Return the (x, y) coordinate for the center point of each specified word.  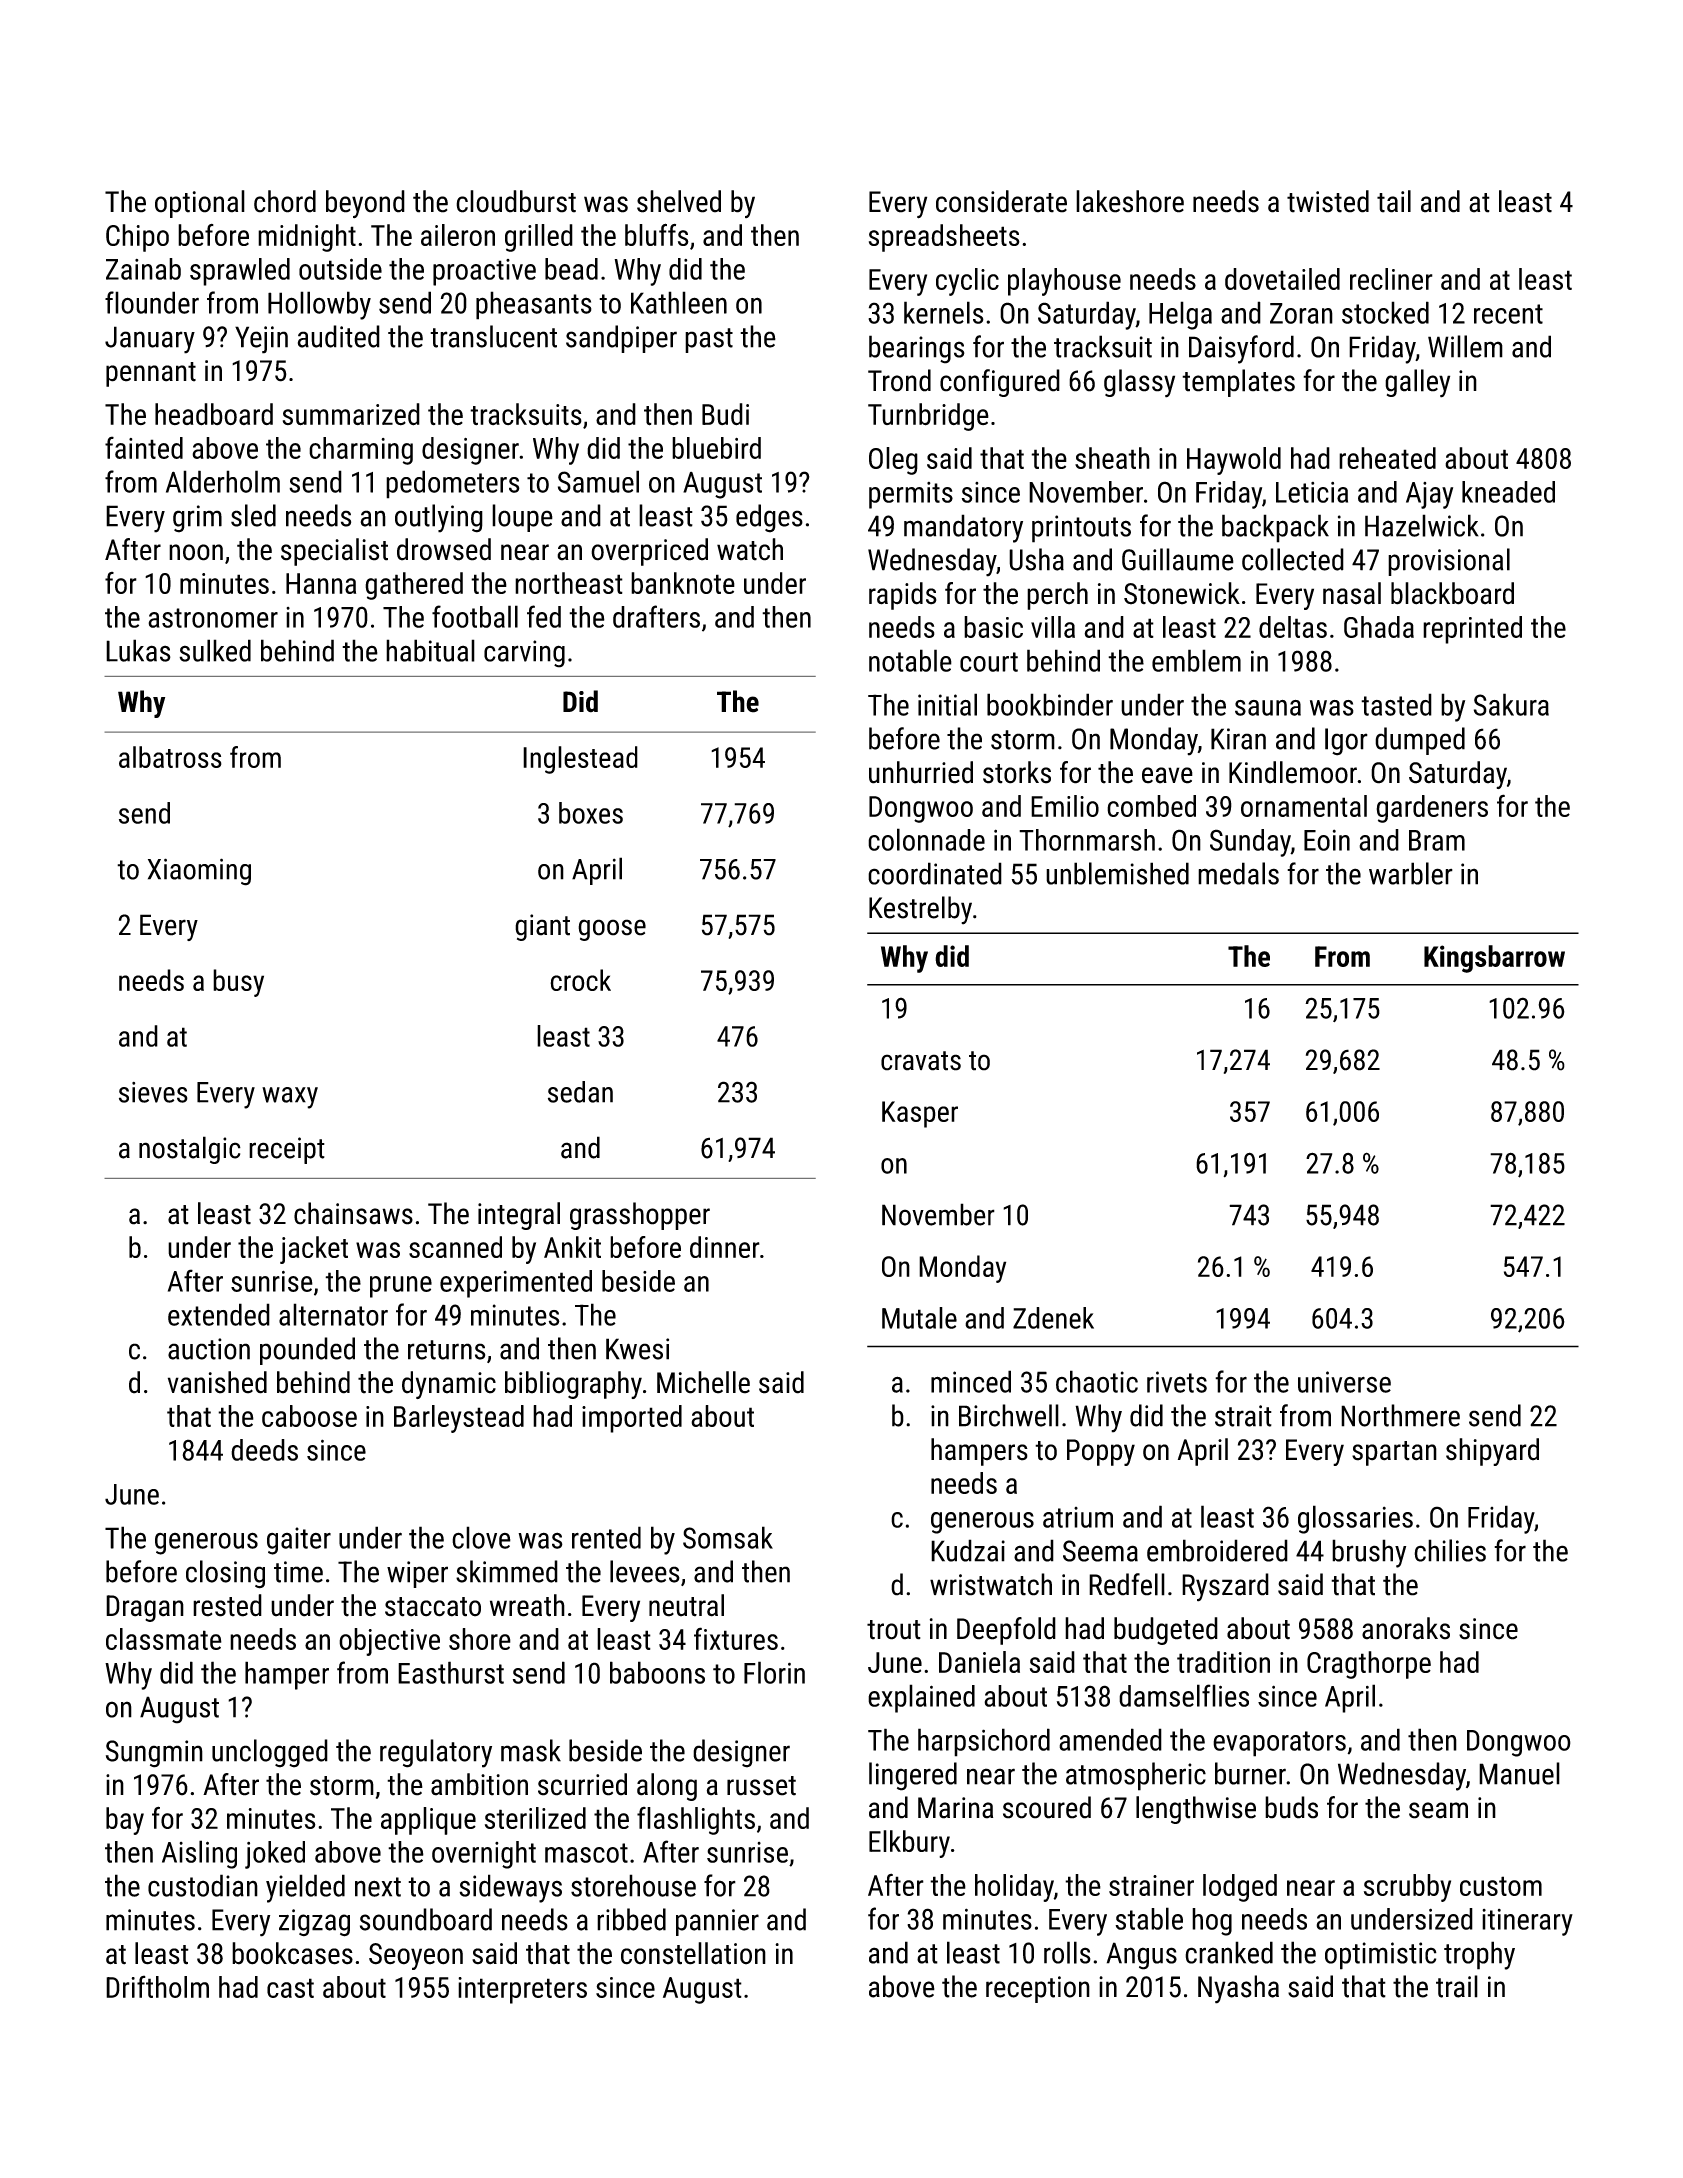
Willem (1465, 346)
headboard (214, 414)
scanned (455, 1247)
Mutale (919, 1318)
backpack (1275, 528)
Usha (1036, 559)
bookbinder (1050, 704)
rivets (1177, 1382)
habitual (430, 650)
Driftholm (157, 1986)
